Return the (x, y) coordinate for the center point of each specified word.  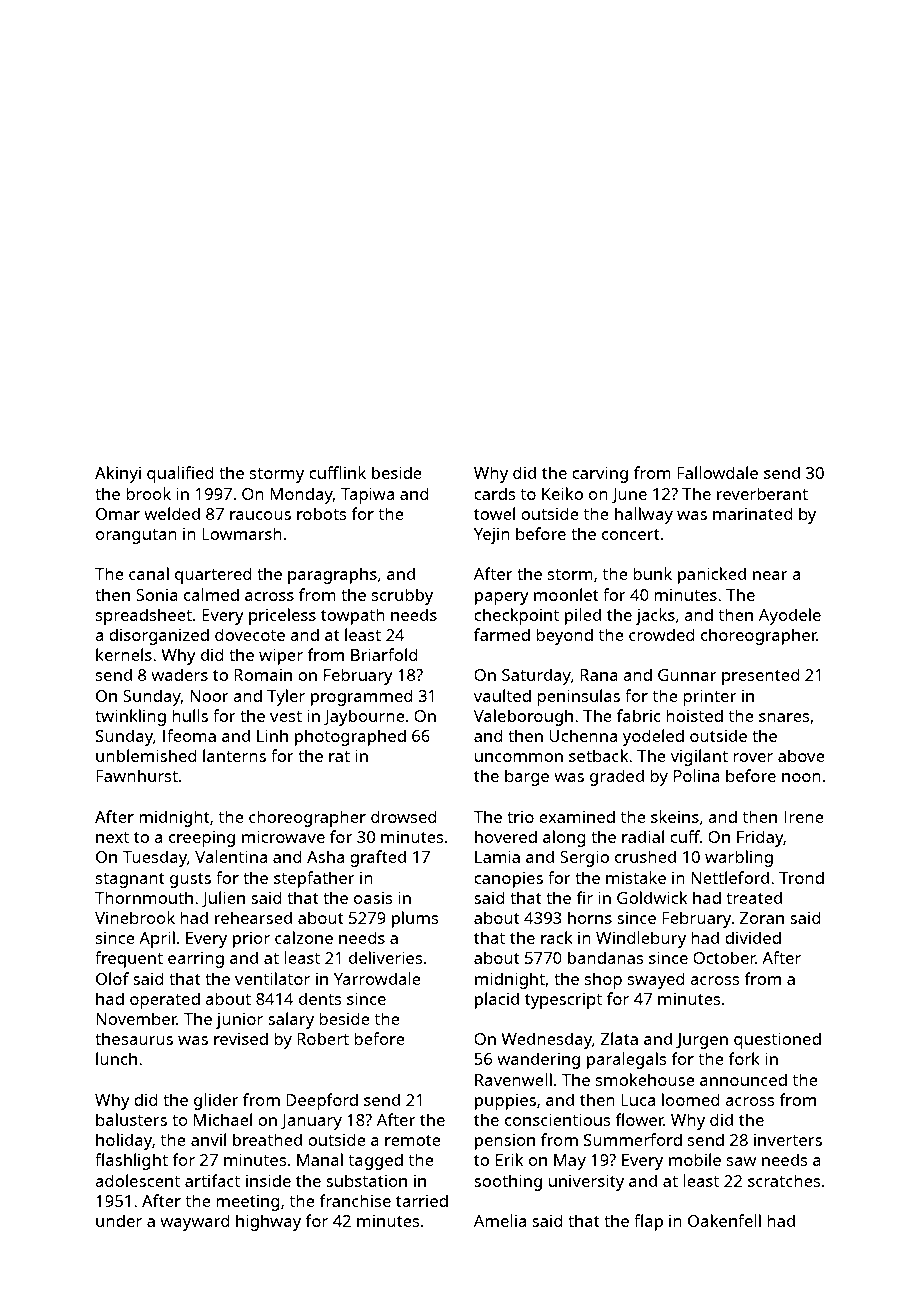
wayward (195, 1222)
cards (495, 493)
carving (600, 475)
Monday (301, 495)
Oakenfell (724, 1220)
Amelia (500, 1220)
